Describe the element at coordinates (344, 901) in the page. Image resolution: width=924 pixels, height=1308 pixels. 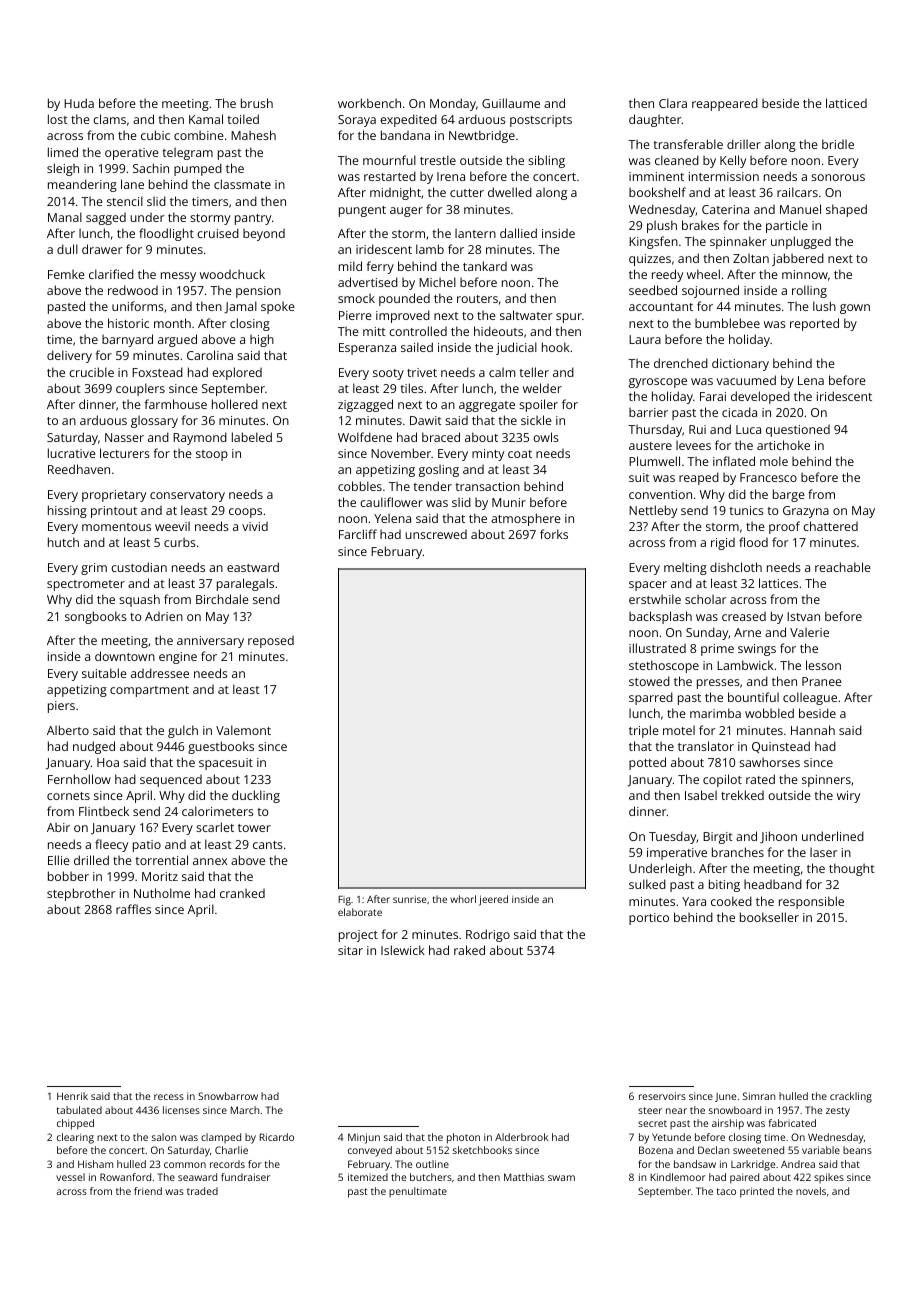
I see `Fig` at that location.
